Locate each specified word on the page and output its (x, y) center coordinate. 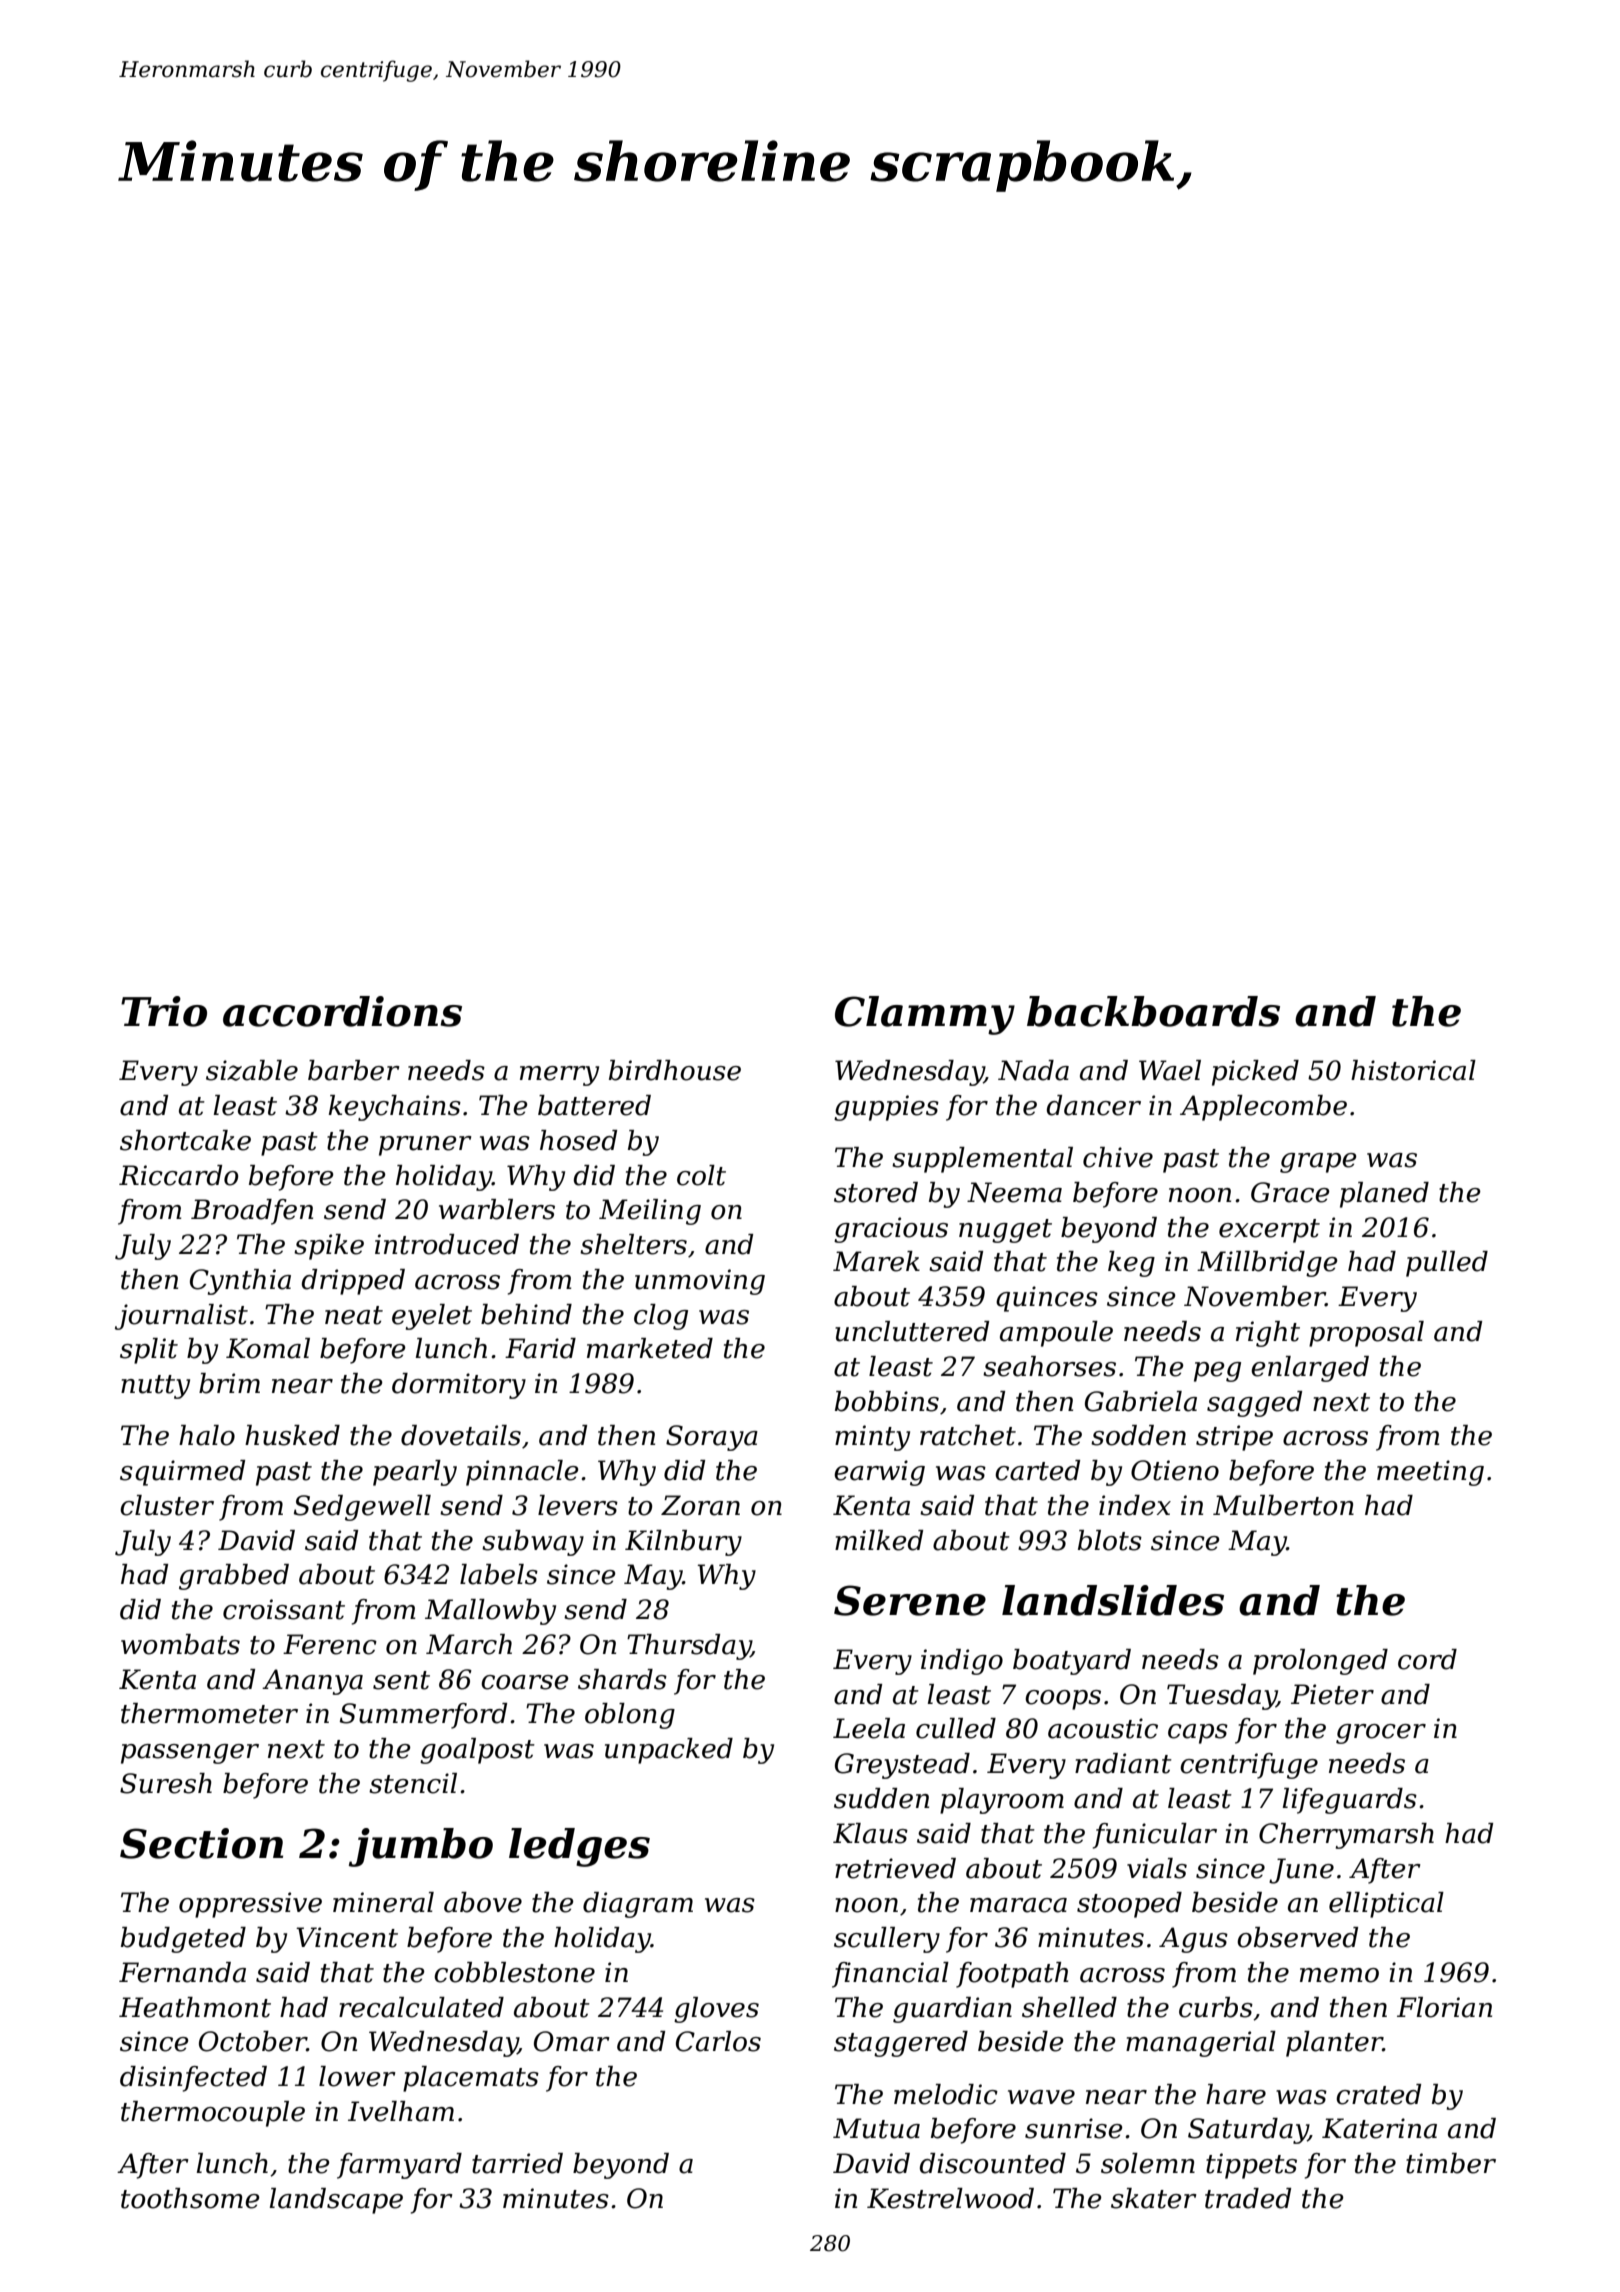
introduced (447, 1244)
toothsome (190, 2198)
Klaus (870, 1833)
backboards (1153, 1011)
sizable (252, 1070)
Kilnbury (683, 1543)
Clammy (925, 1015)
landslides (1113, 1600)
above (483, 1902)
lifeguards (1350, 1801)
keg (1131, 1264)
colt (701, 1175)
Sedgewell (362, 1508)
